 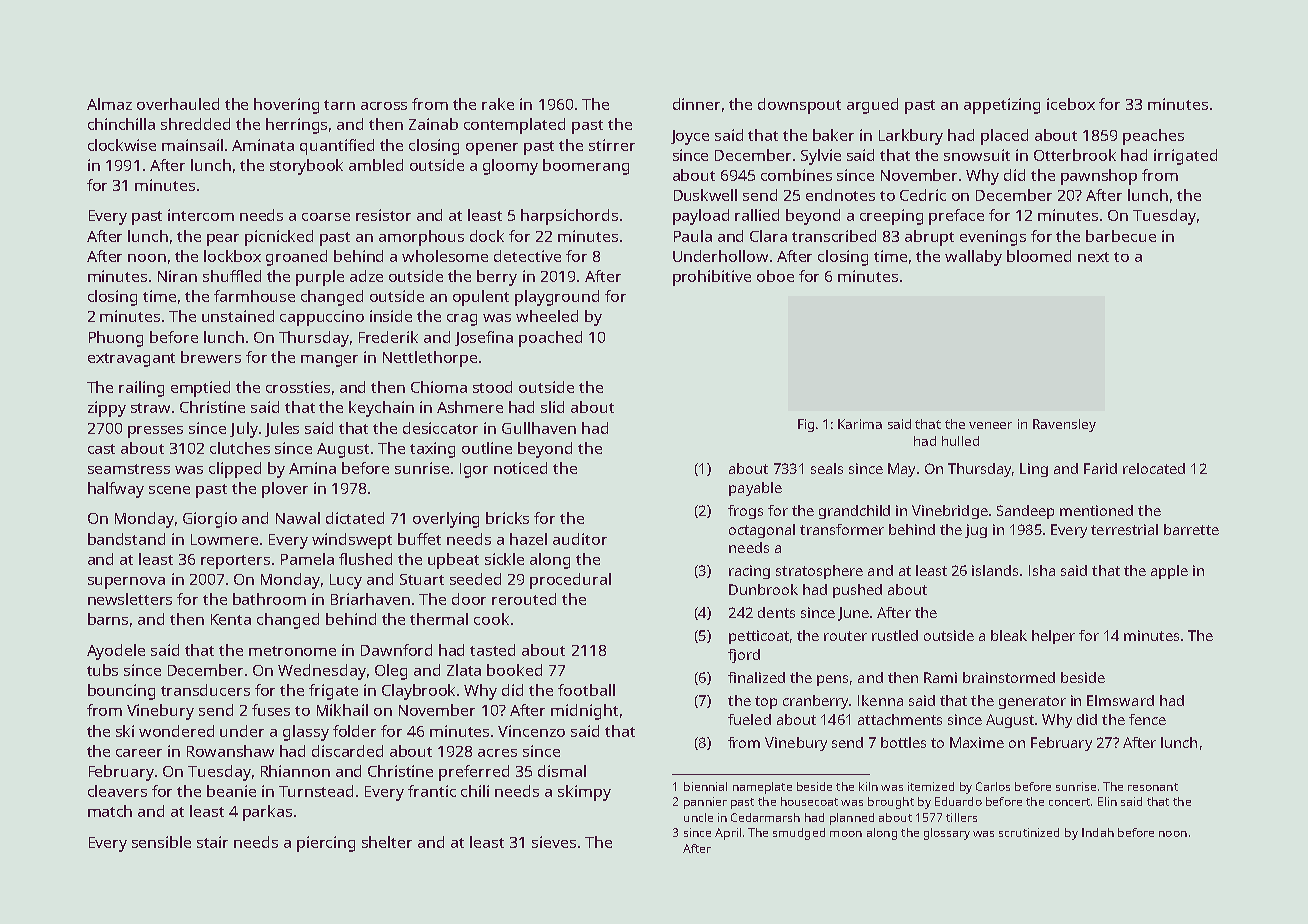 I want to click on Niran, so click(x=177, y=276).
